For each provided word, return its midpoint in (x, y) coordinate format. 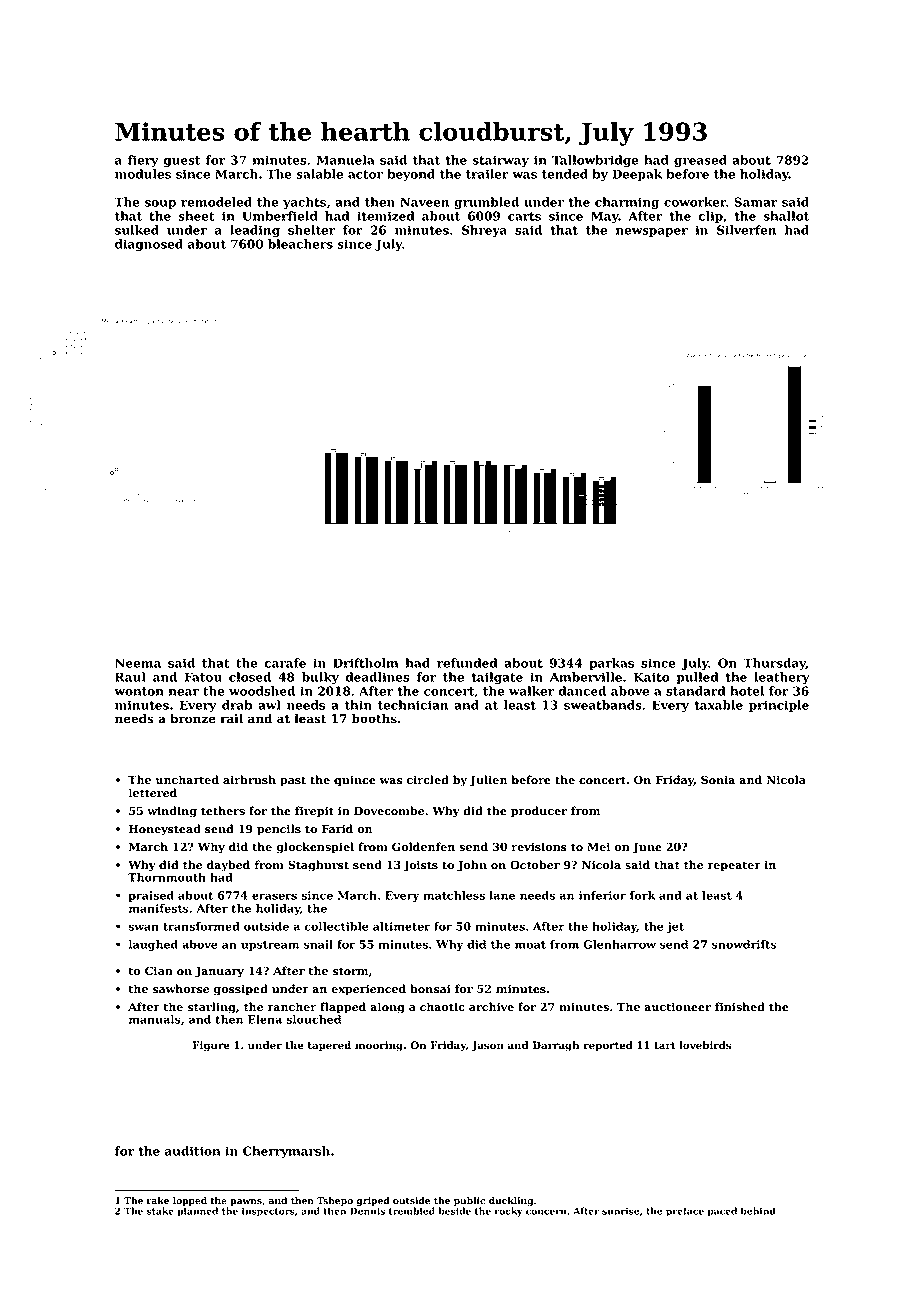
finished (740, 1007)
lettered (153, 793)
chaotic (442, 1007)
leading (255, 231)
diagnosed (149, 245)
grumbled (486, 203)
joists (421, 866)
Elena (265, 1019)
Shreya (484, 231)
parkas (611, 664)
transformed (201, 926)
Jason (487, 1046)
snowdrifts (744, 944)
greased (700, 161)
